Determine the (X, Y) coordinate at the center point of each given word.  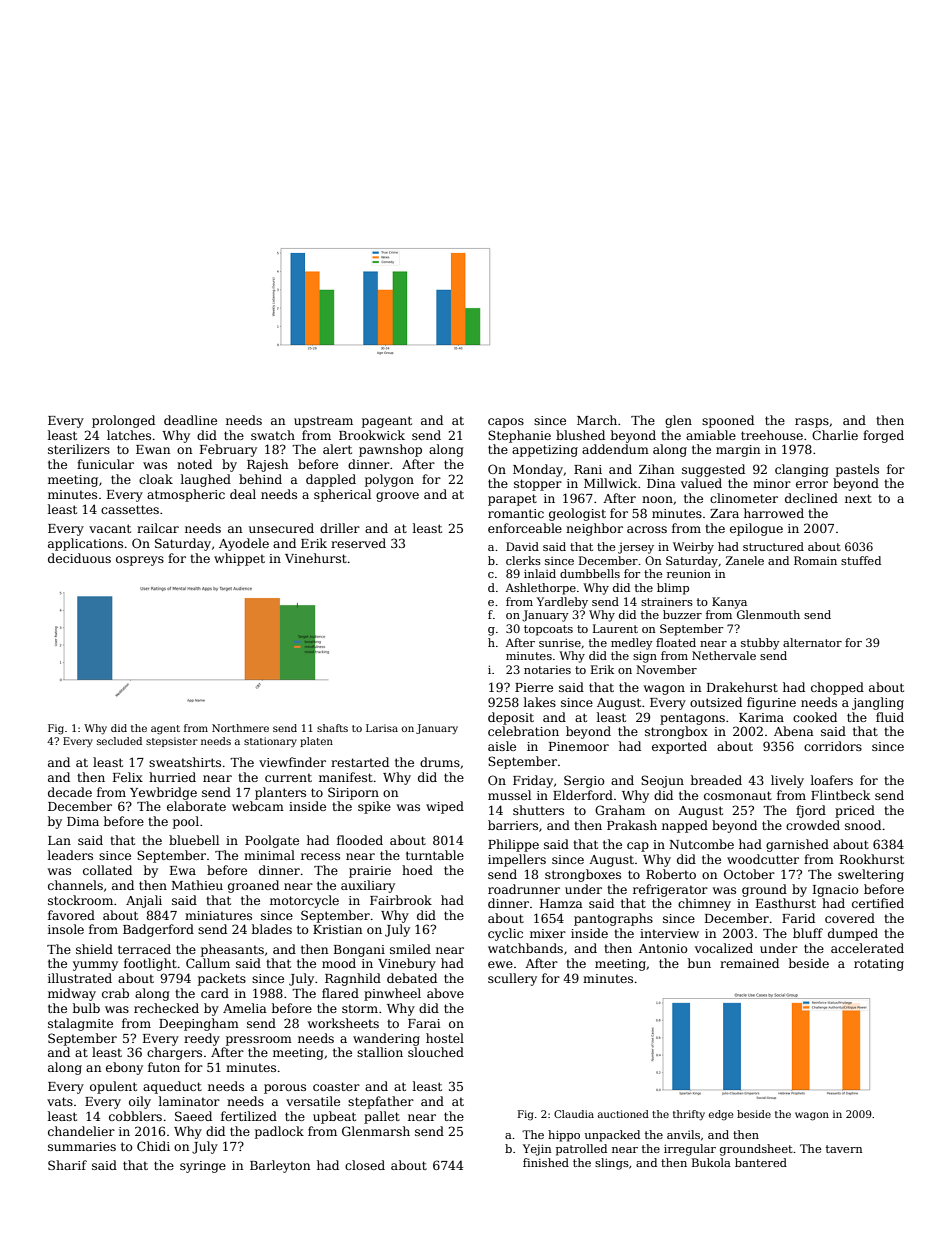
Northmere (240, 728)
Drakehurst (742, 687)
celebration (523, 731)
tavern (844, 1149)
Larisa (382, 728)
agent (165, 730)
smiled (410, 949)
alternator (812, 642)
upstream (323, 422)
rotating (879, 965)
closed (365, 1165)
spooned (728, 421)
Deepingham (199, 1024)
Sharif (67, 1165)
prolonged (123, 421)
